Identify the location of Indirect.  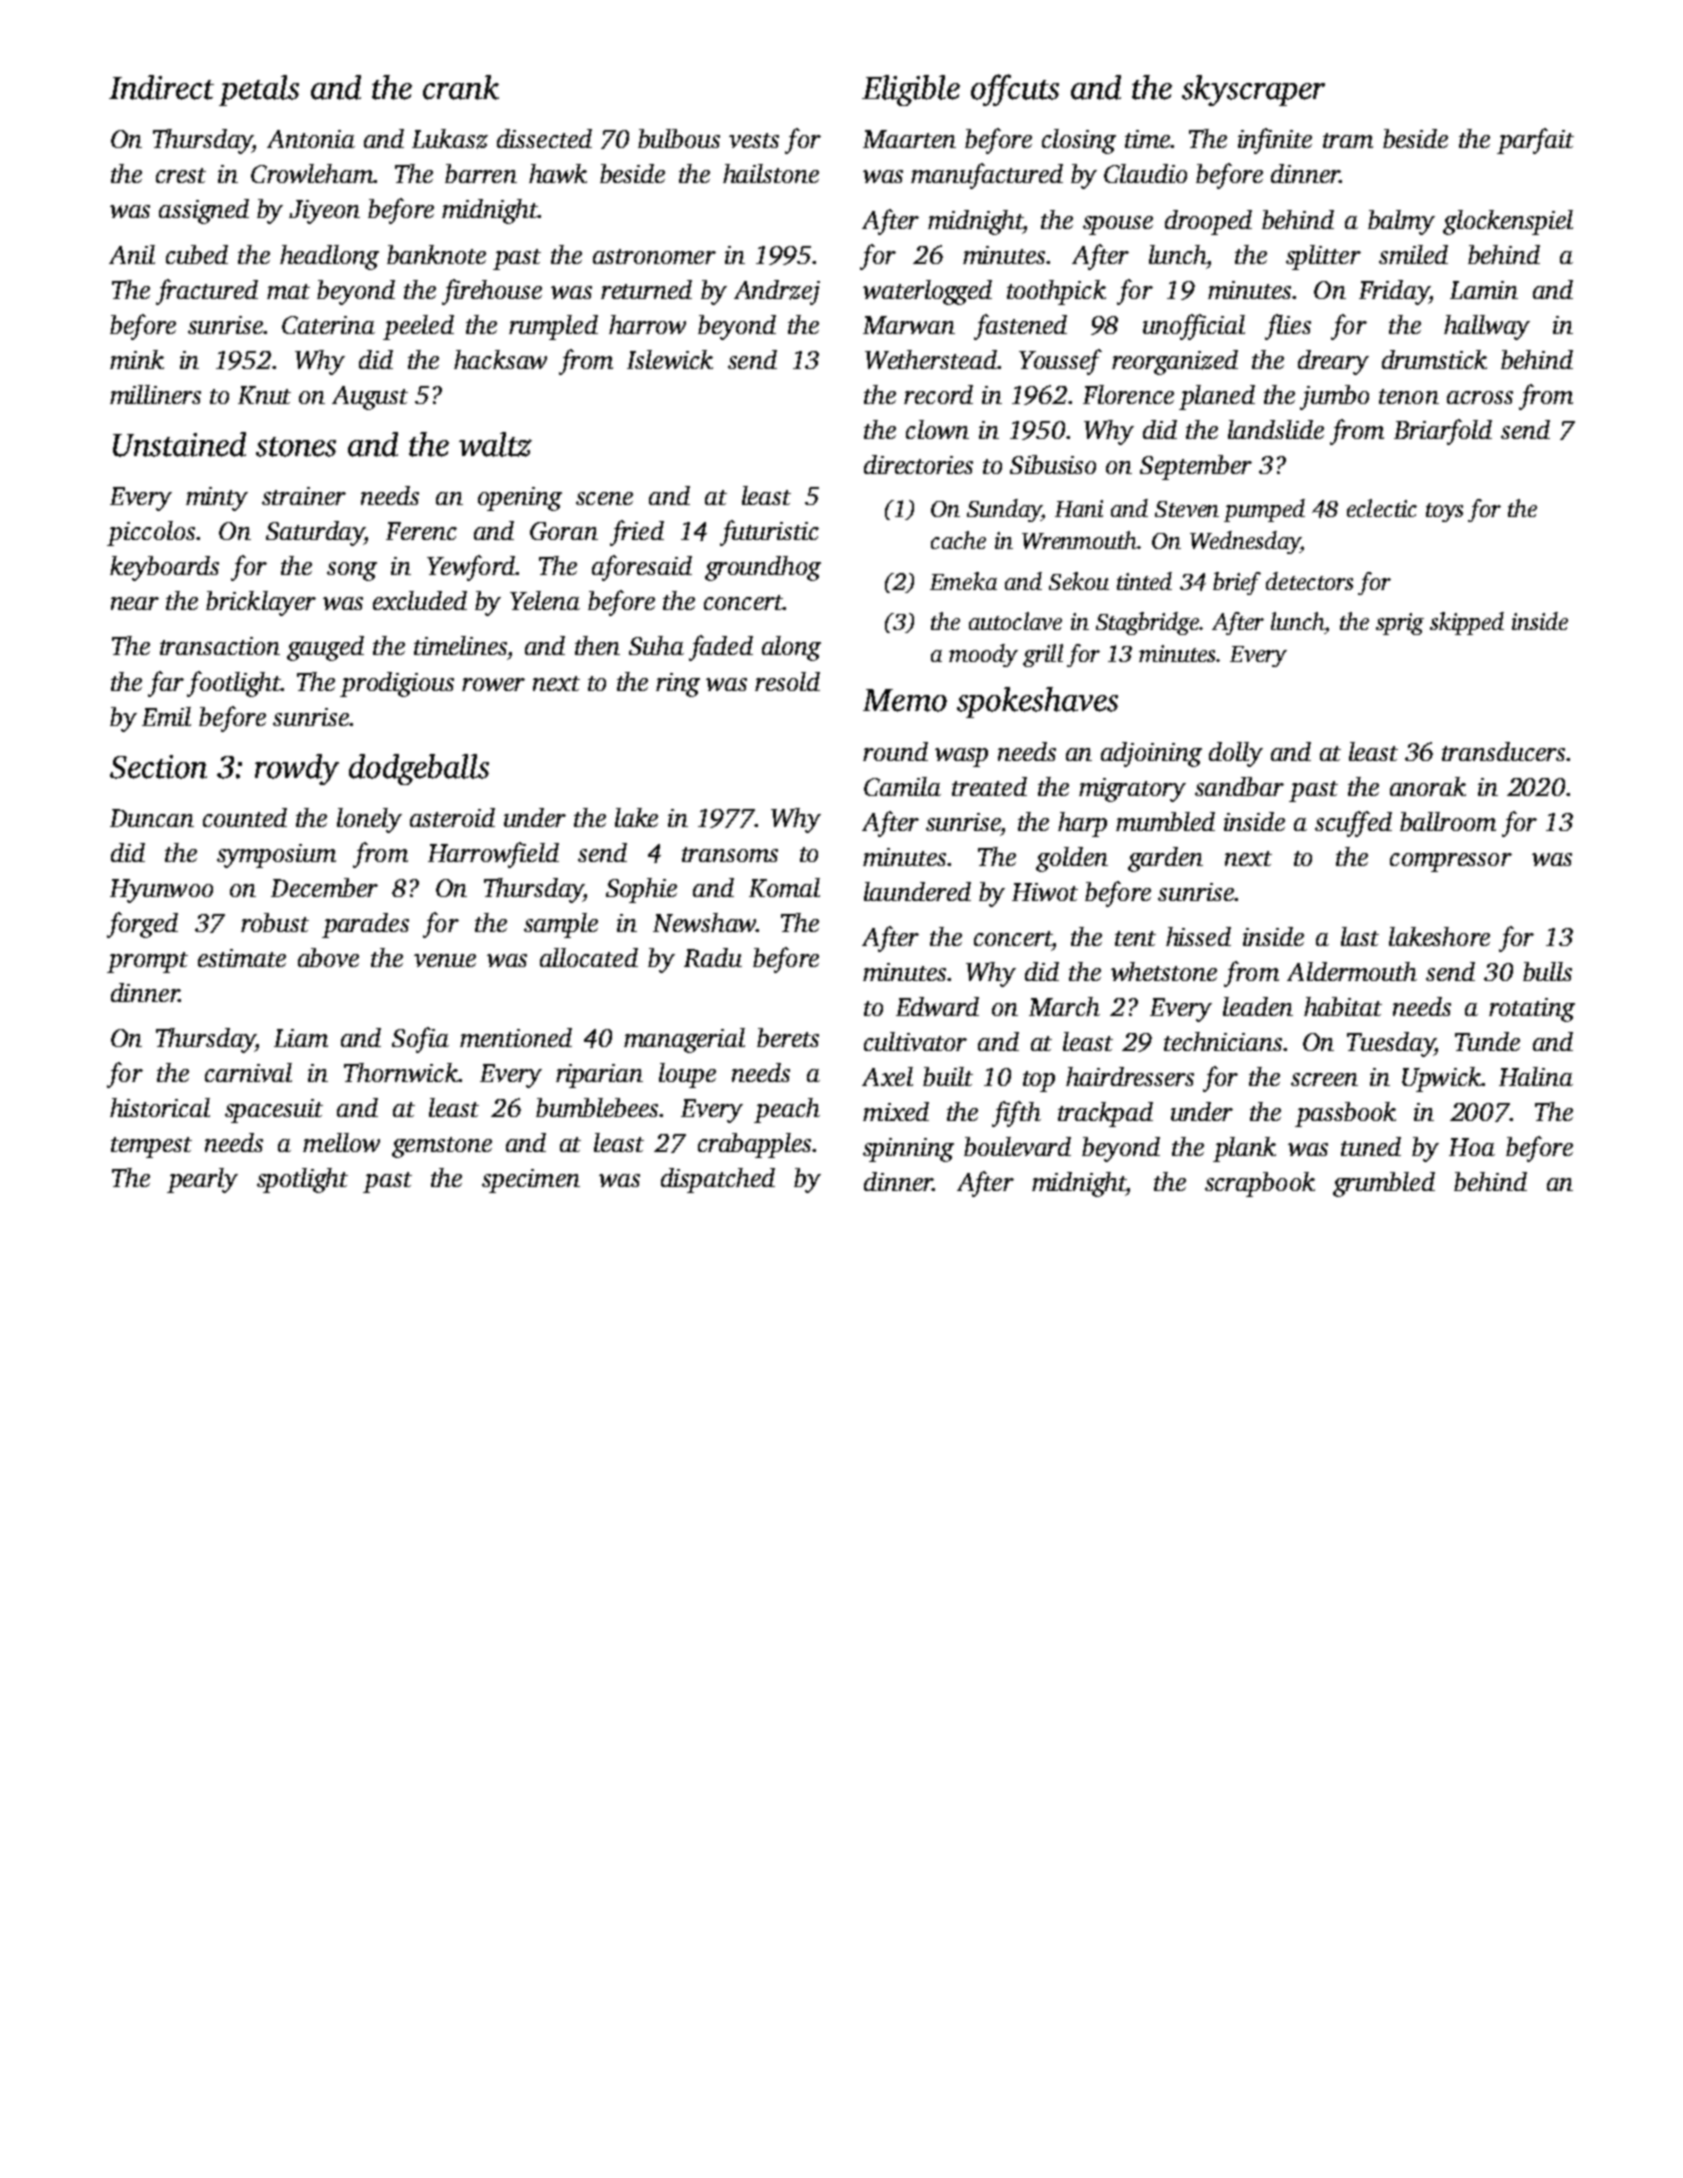
(161, 87).
